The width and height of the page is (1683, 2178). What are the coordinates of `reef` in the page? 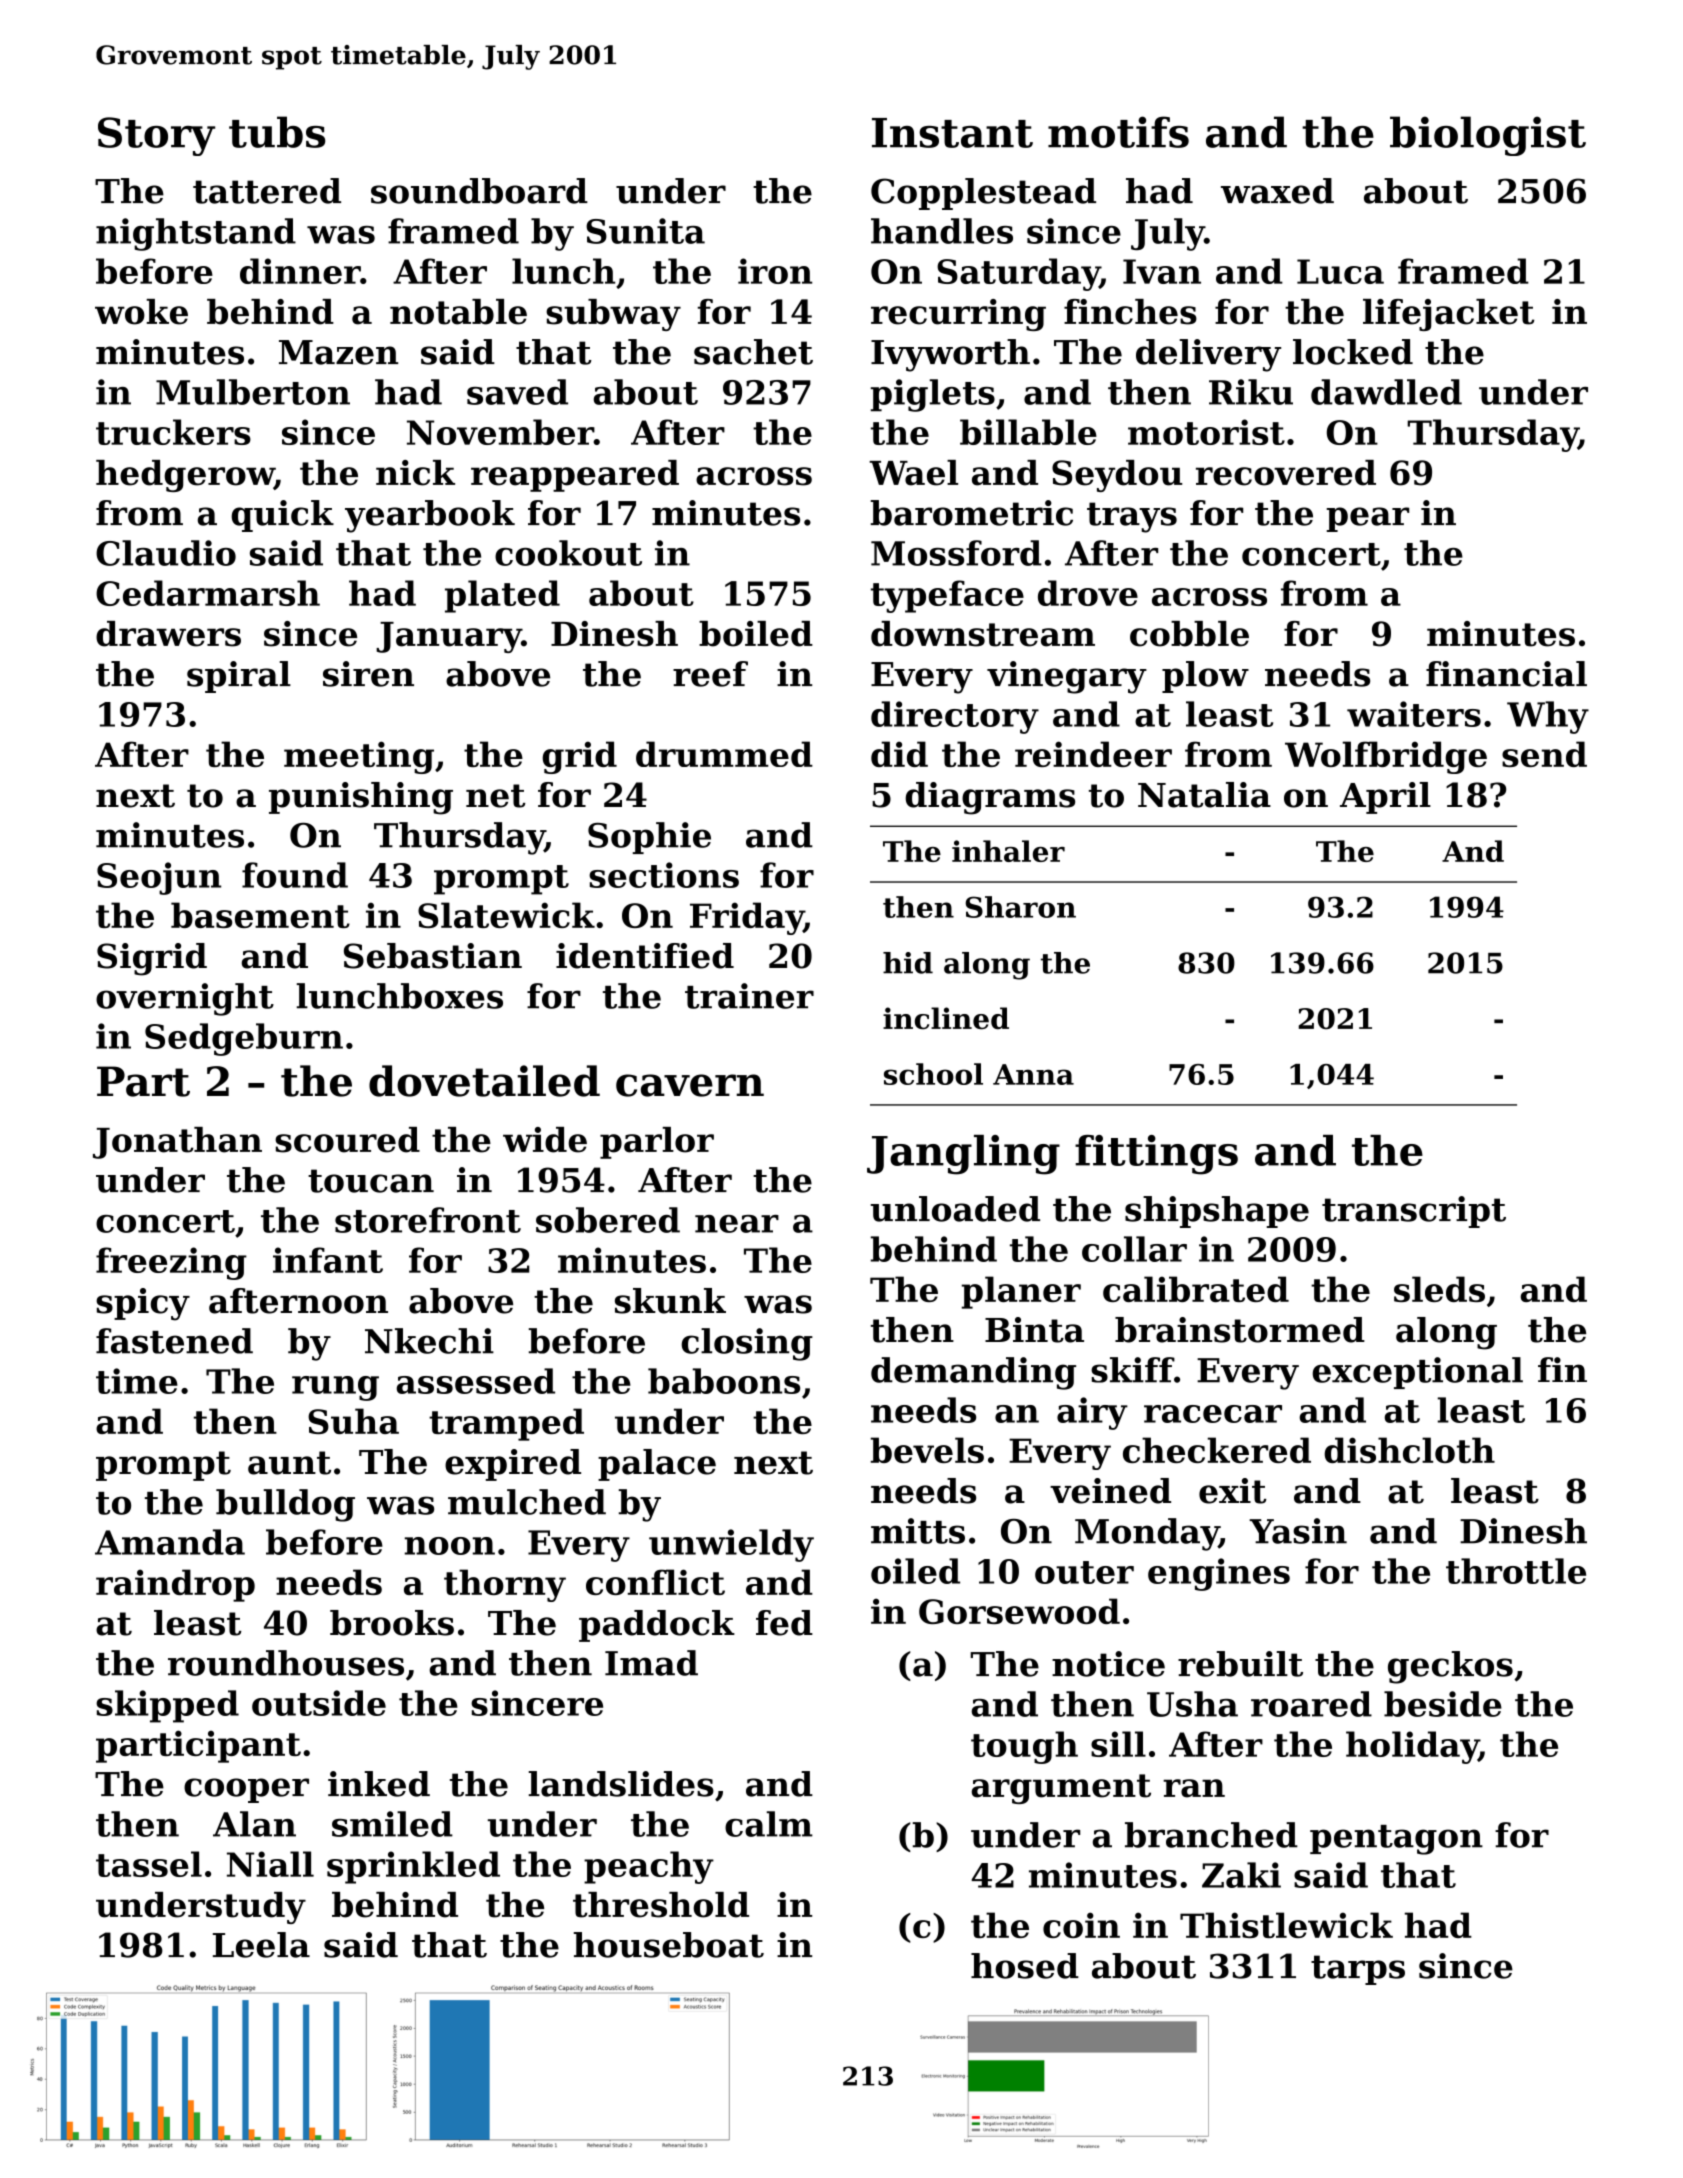 It's located at (710, 674).
